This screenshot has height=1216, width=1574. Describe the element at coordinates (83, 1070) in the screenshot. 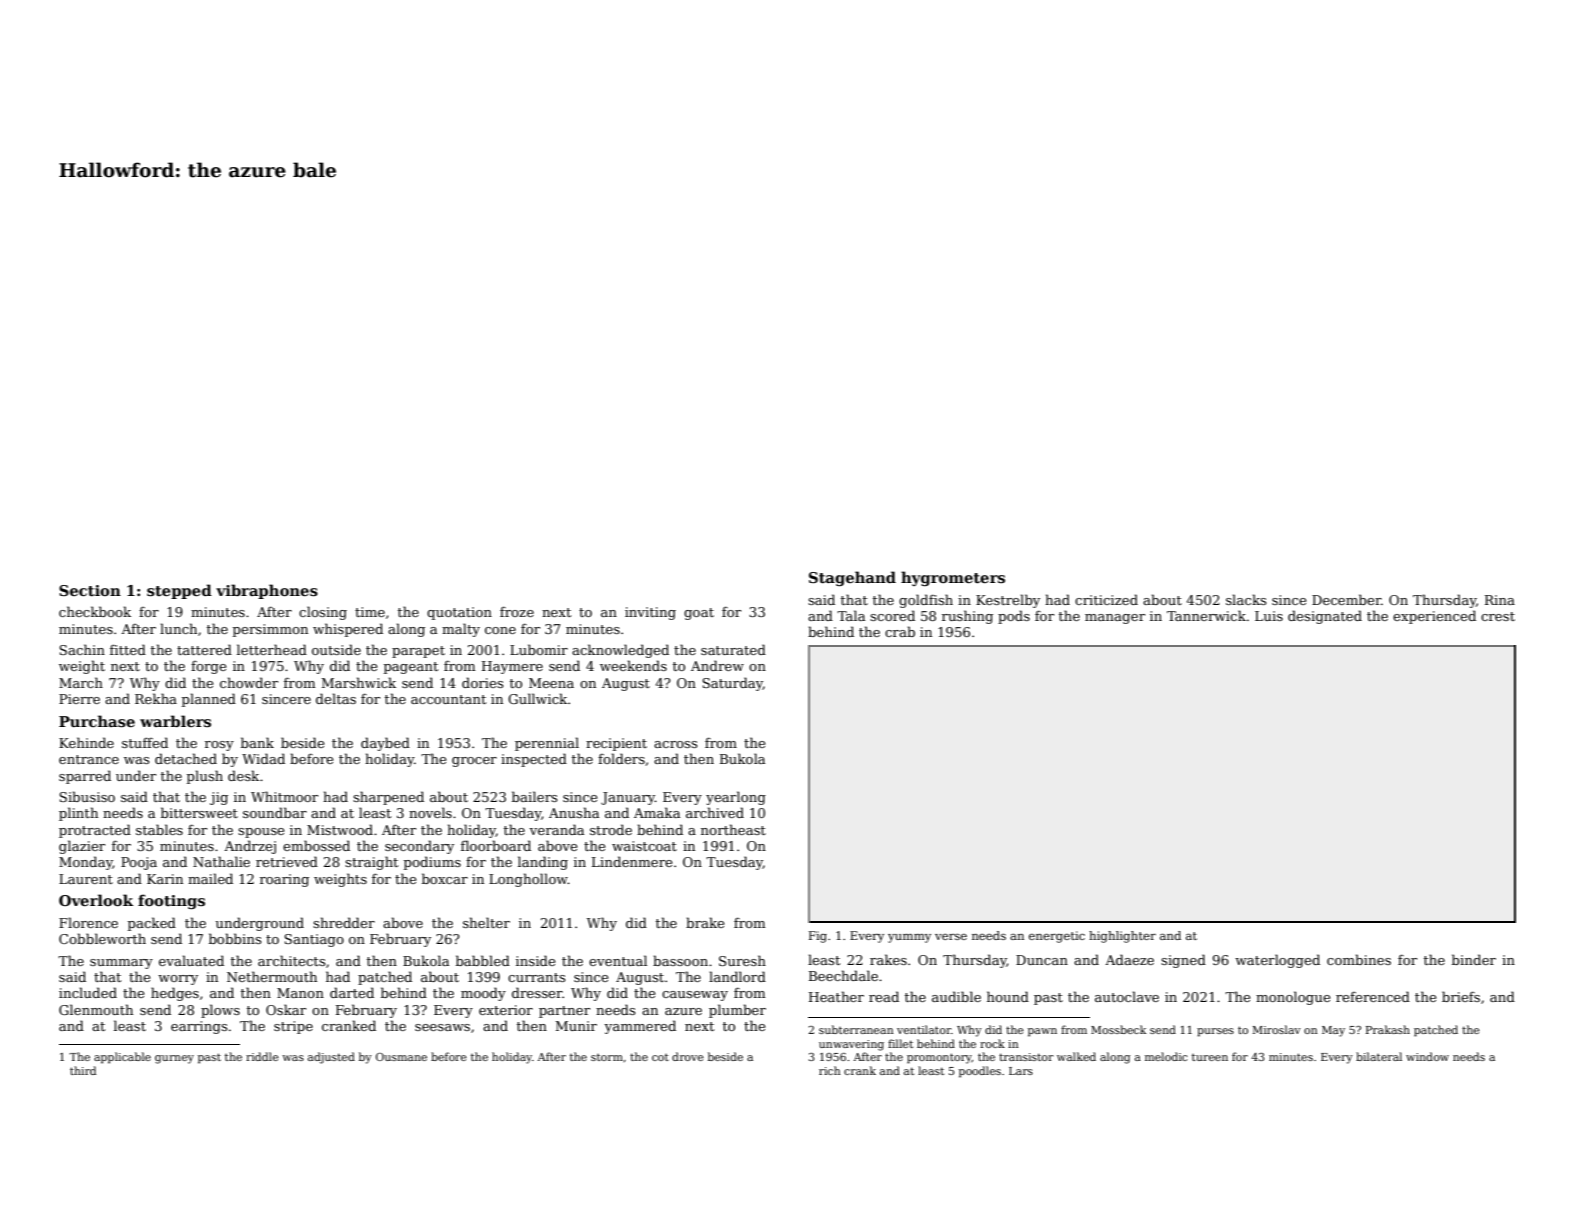

I see `third` at that location.
